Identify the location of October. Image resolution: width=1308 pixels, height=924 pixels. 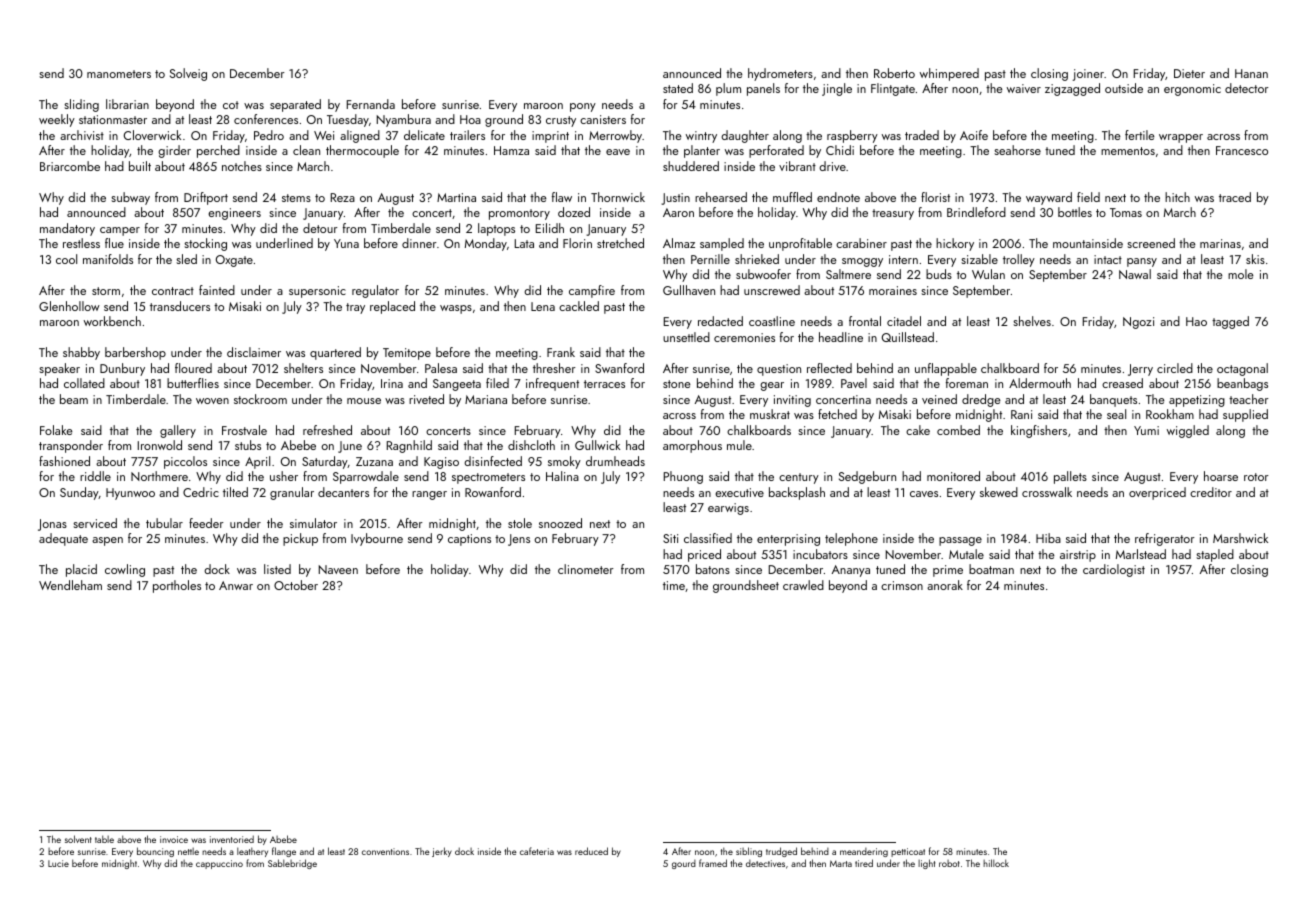
(296, 585).
